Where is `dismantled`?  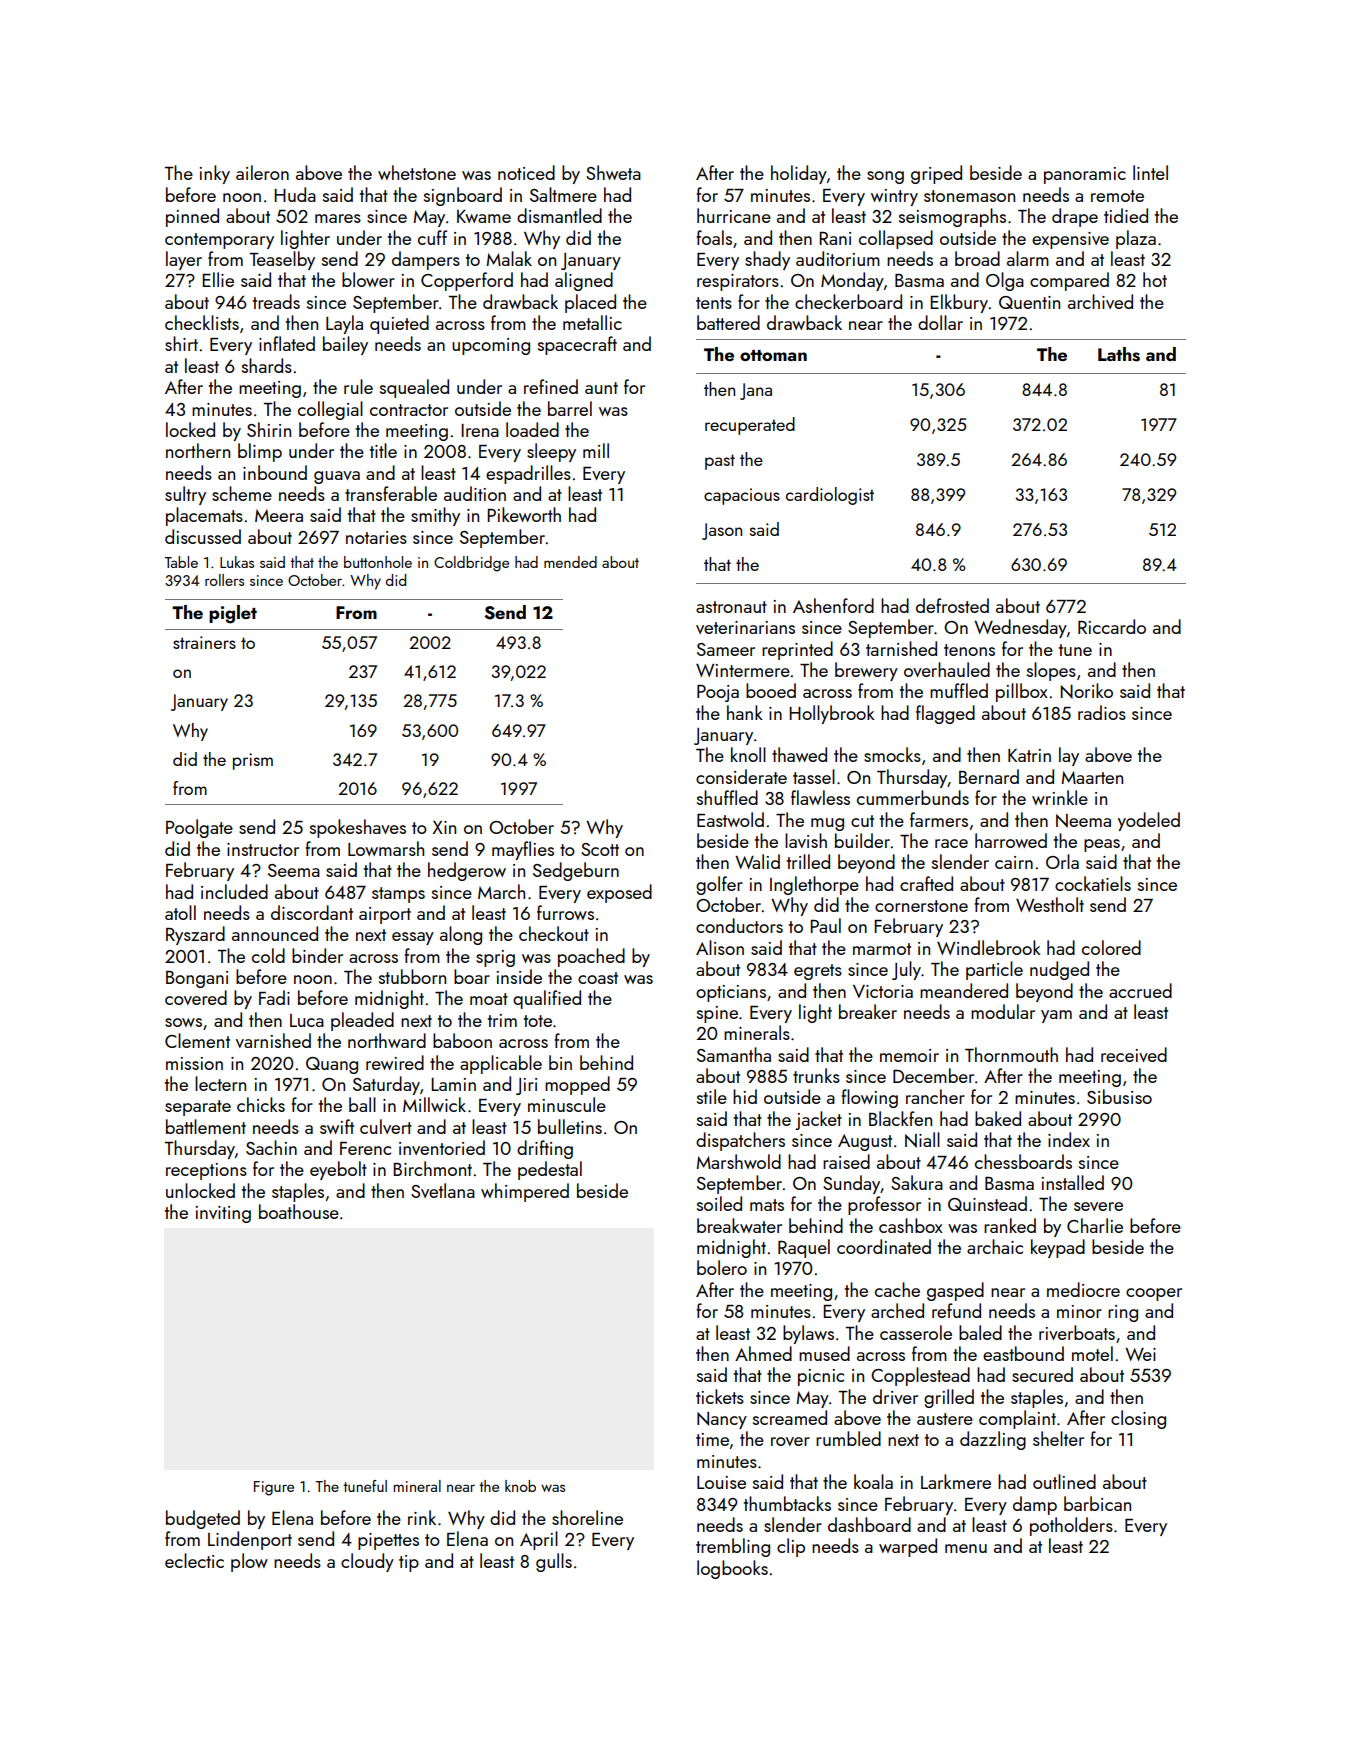 dismantled is located at coordinates (559, 215).
